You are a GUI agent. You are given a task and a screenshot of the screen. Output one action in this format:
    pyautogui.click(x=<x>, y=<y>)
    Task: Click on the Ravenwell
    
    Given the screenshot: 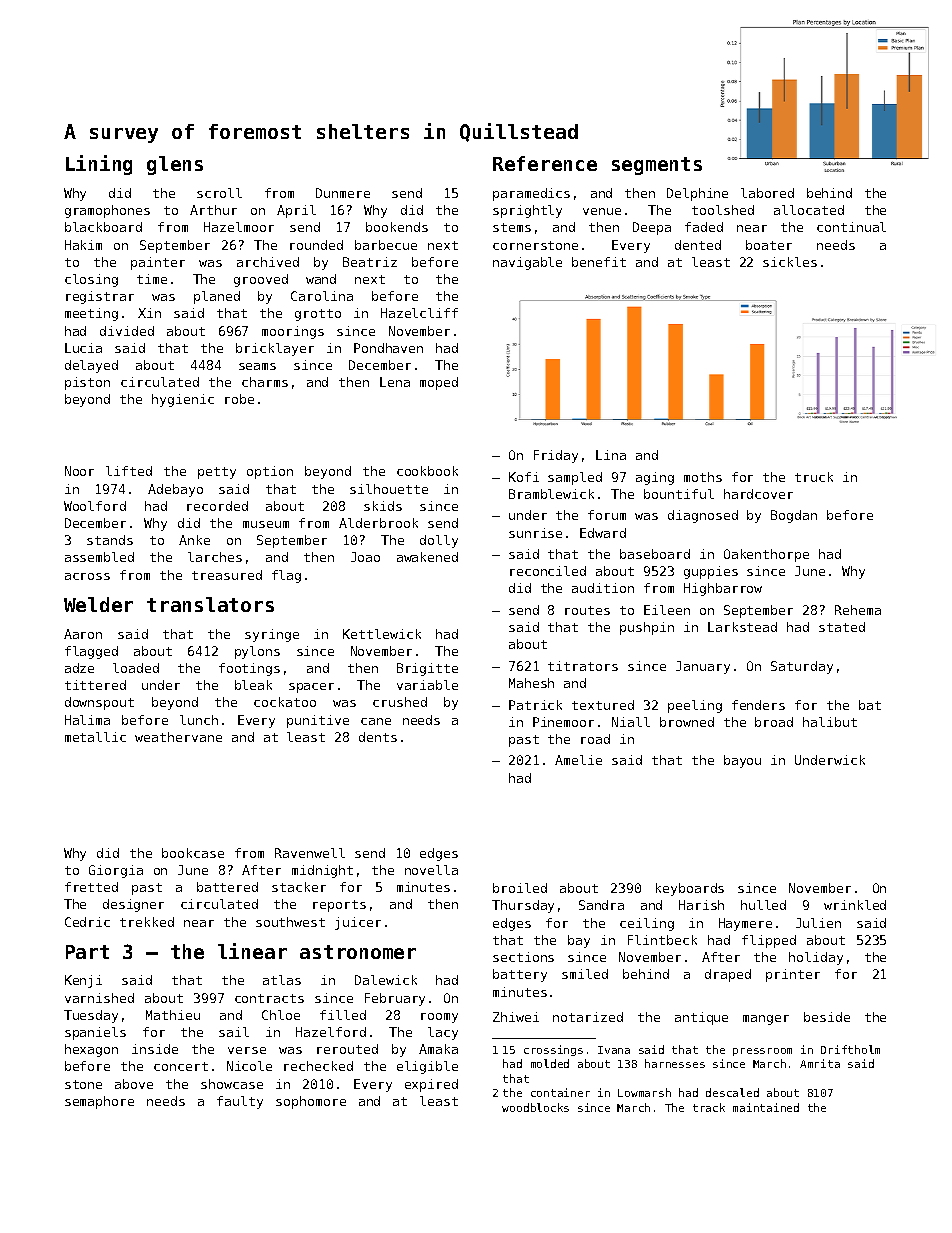 What is the action you would take?
    pyautogui.click(x=310, y=853)
